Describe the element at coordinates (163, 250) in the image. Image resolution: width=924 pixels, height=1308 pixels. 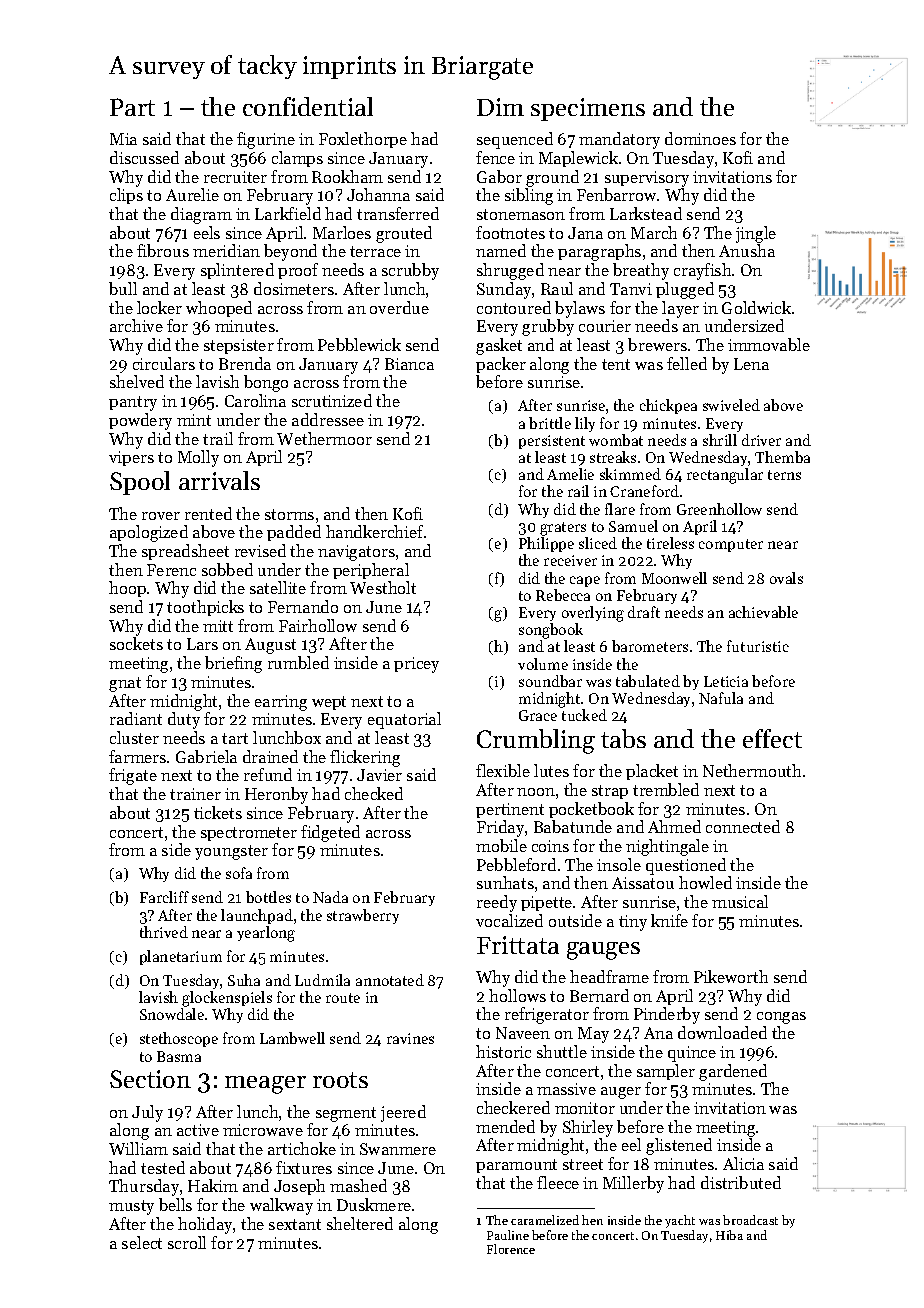
I see `fibrous` at that location.
